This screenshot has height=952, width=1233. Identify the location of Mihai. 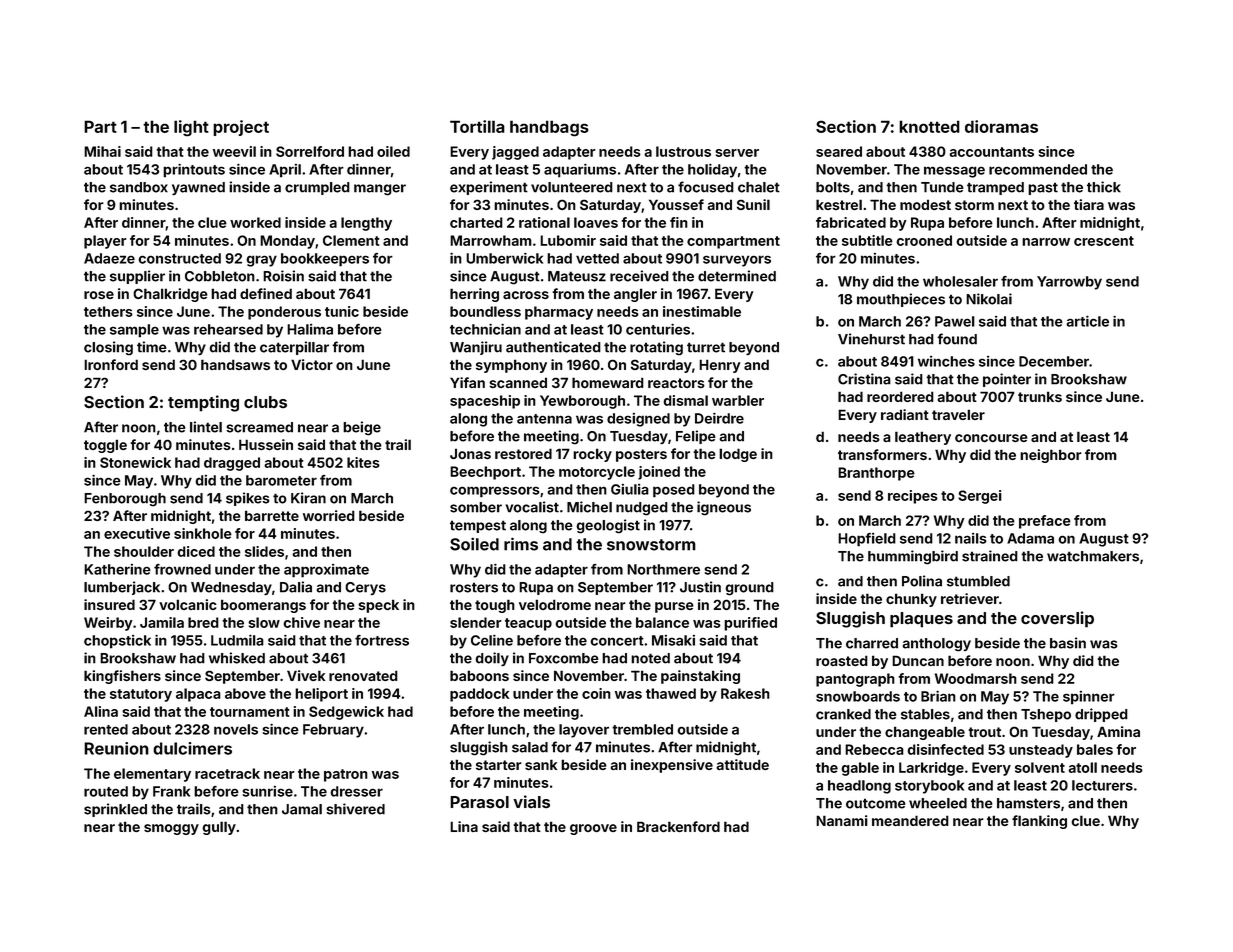
(102, 151).
